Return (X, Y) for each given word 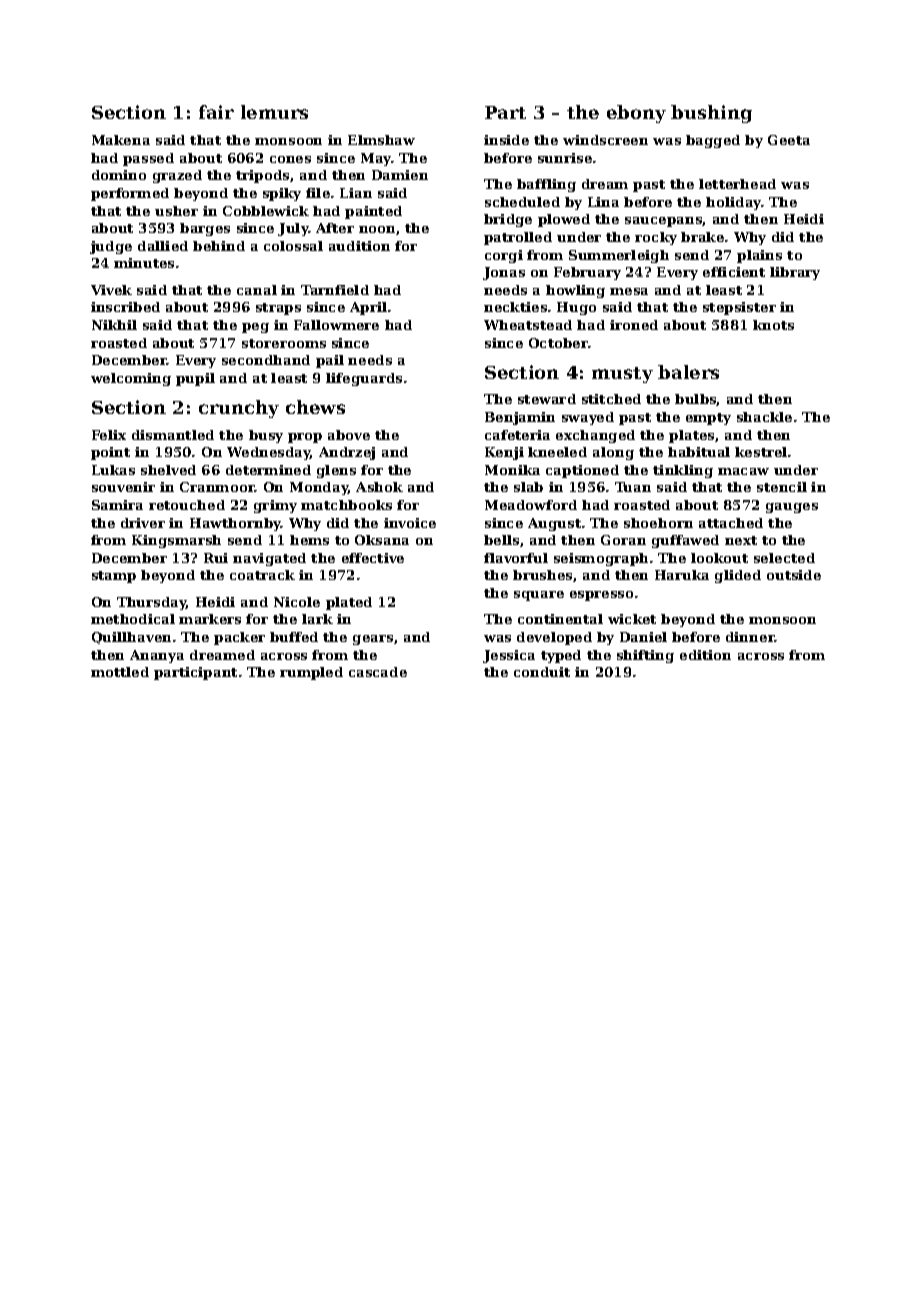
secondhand (266, 360)
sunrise (565, 158)
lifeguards (364, 379)
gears (373, 640)
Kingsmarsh (176, 541)
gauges (792, 508)
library (795, 273)
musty (622, 375)
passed (148, 159)
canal (257, 290)
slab (528, 487)
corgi (504, 256)
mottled (120, 672)
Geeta (789, 140)
